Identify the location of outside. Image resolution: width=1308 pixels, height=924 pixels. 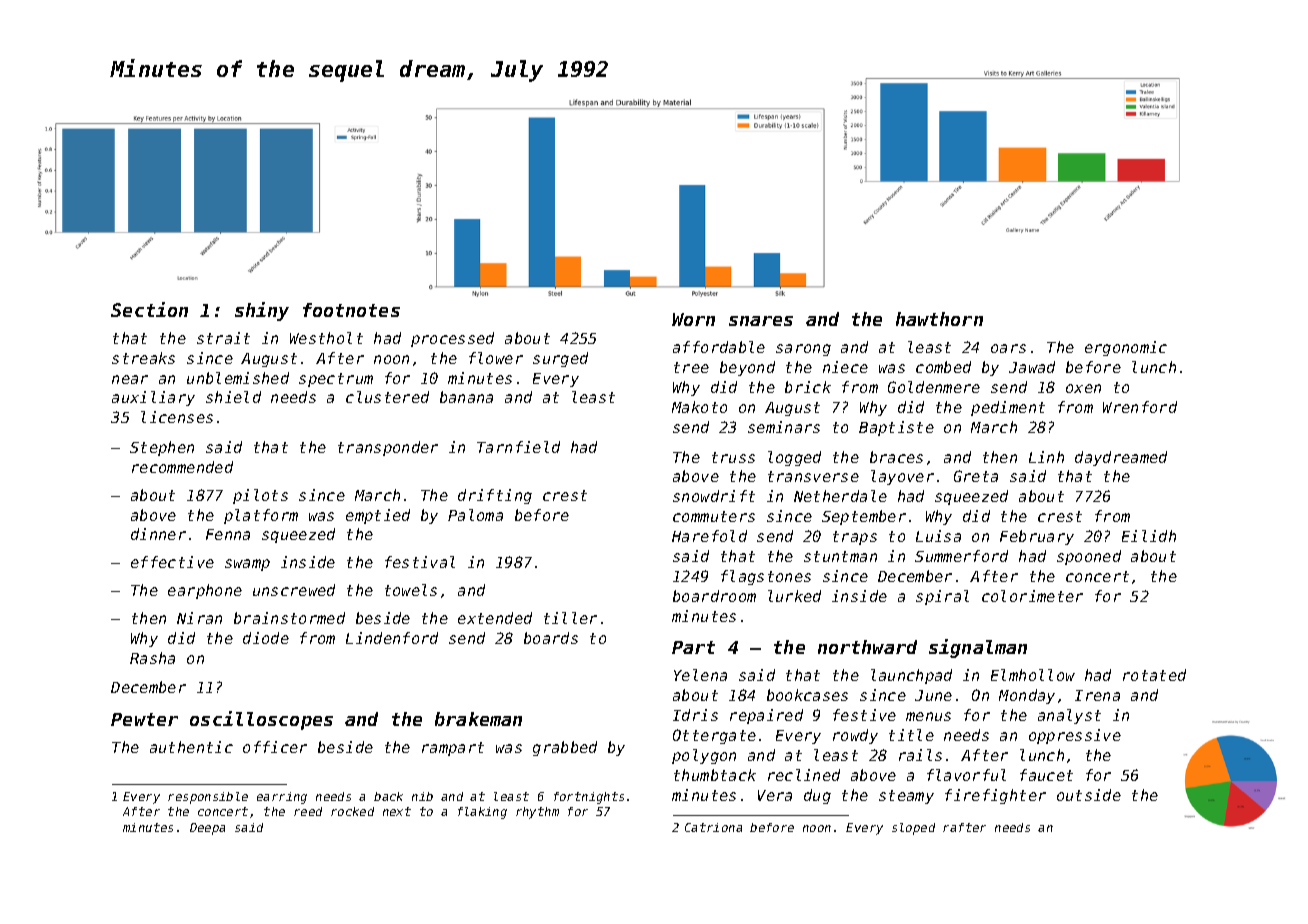
(1089, 795).
